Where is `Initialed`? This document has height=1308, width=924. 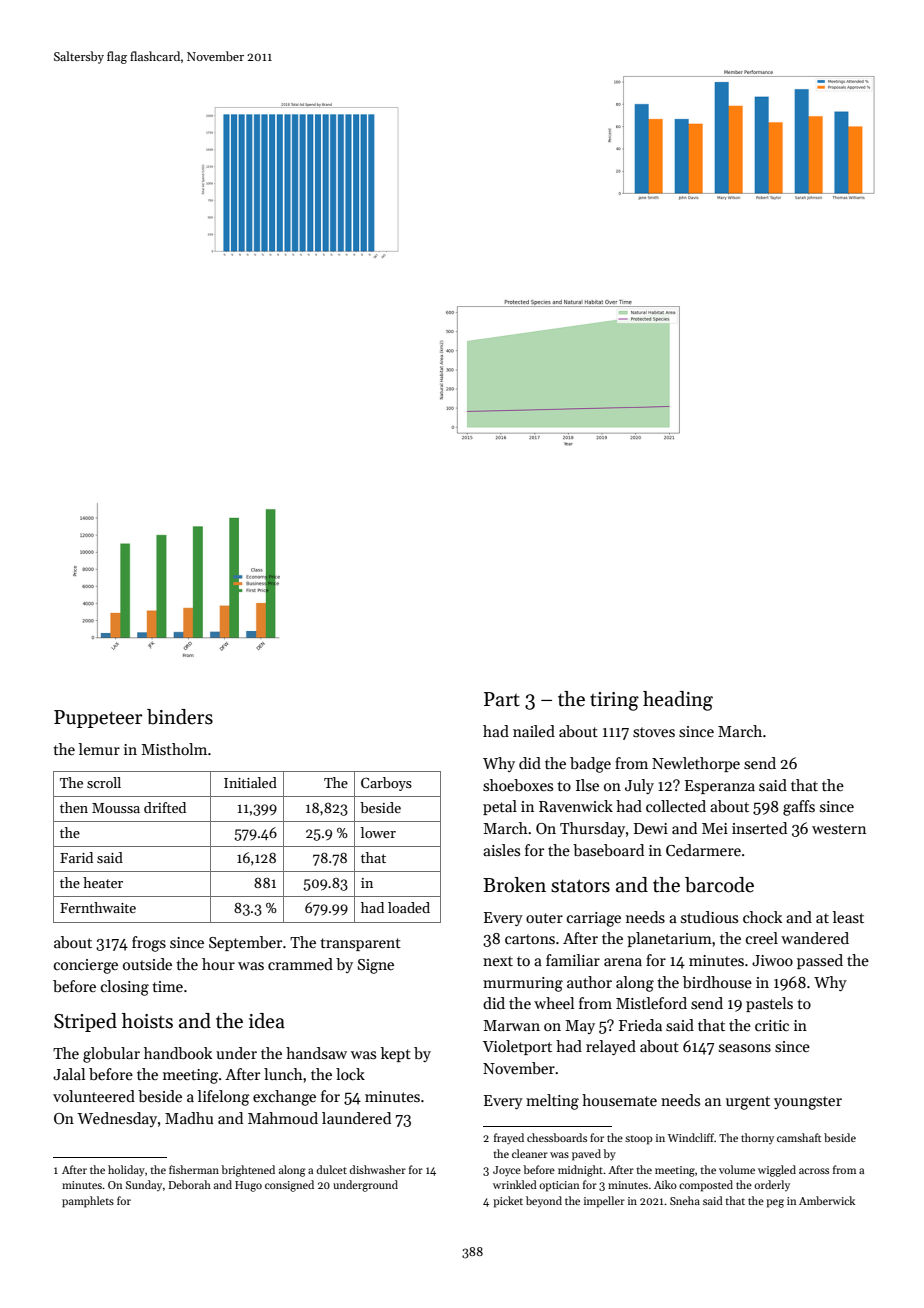 Initialed is located at coordinates (250, 782).
